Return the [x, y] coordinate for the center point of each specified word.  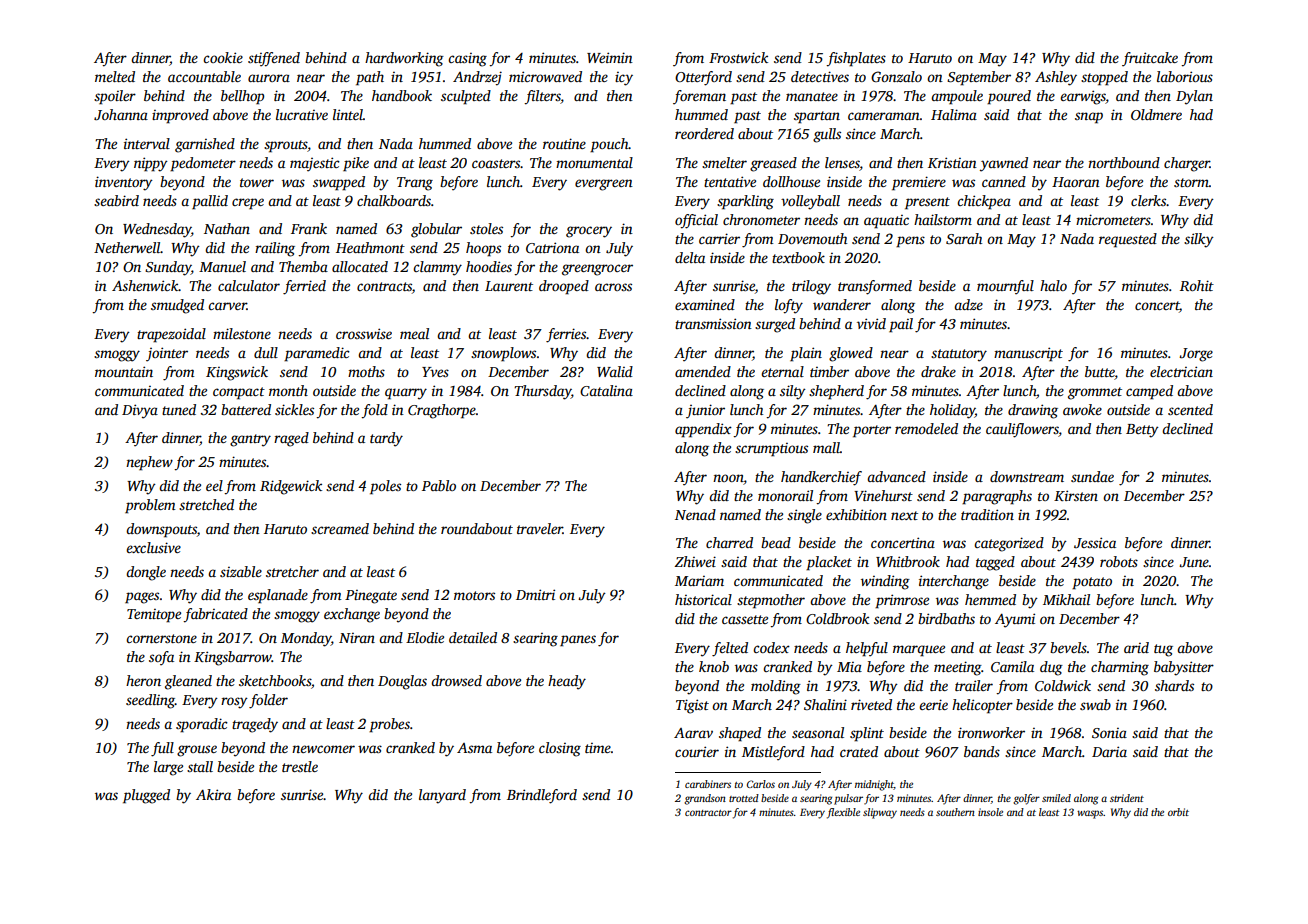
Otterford [703, 78]
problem [150, 506]
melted [115, 76]
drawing [1033, 411]
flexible [843, 813]
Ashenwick [145, 285]
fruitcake [1150, 59]
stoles [486, 228]
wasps [1090, 814]
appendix [703, 430]
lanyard [442, 796]
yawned [1004, 164]
